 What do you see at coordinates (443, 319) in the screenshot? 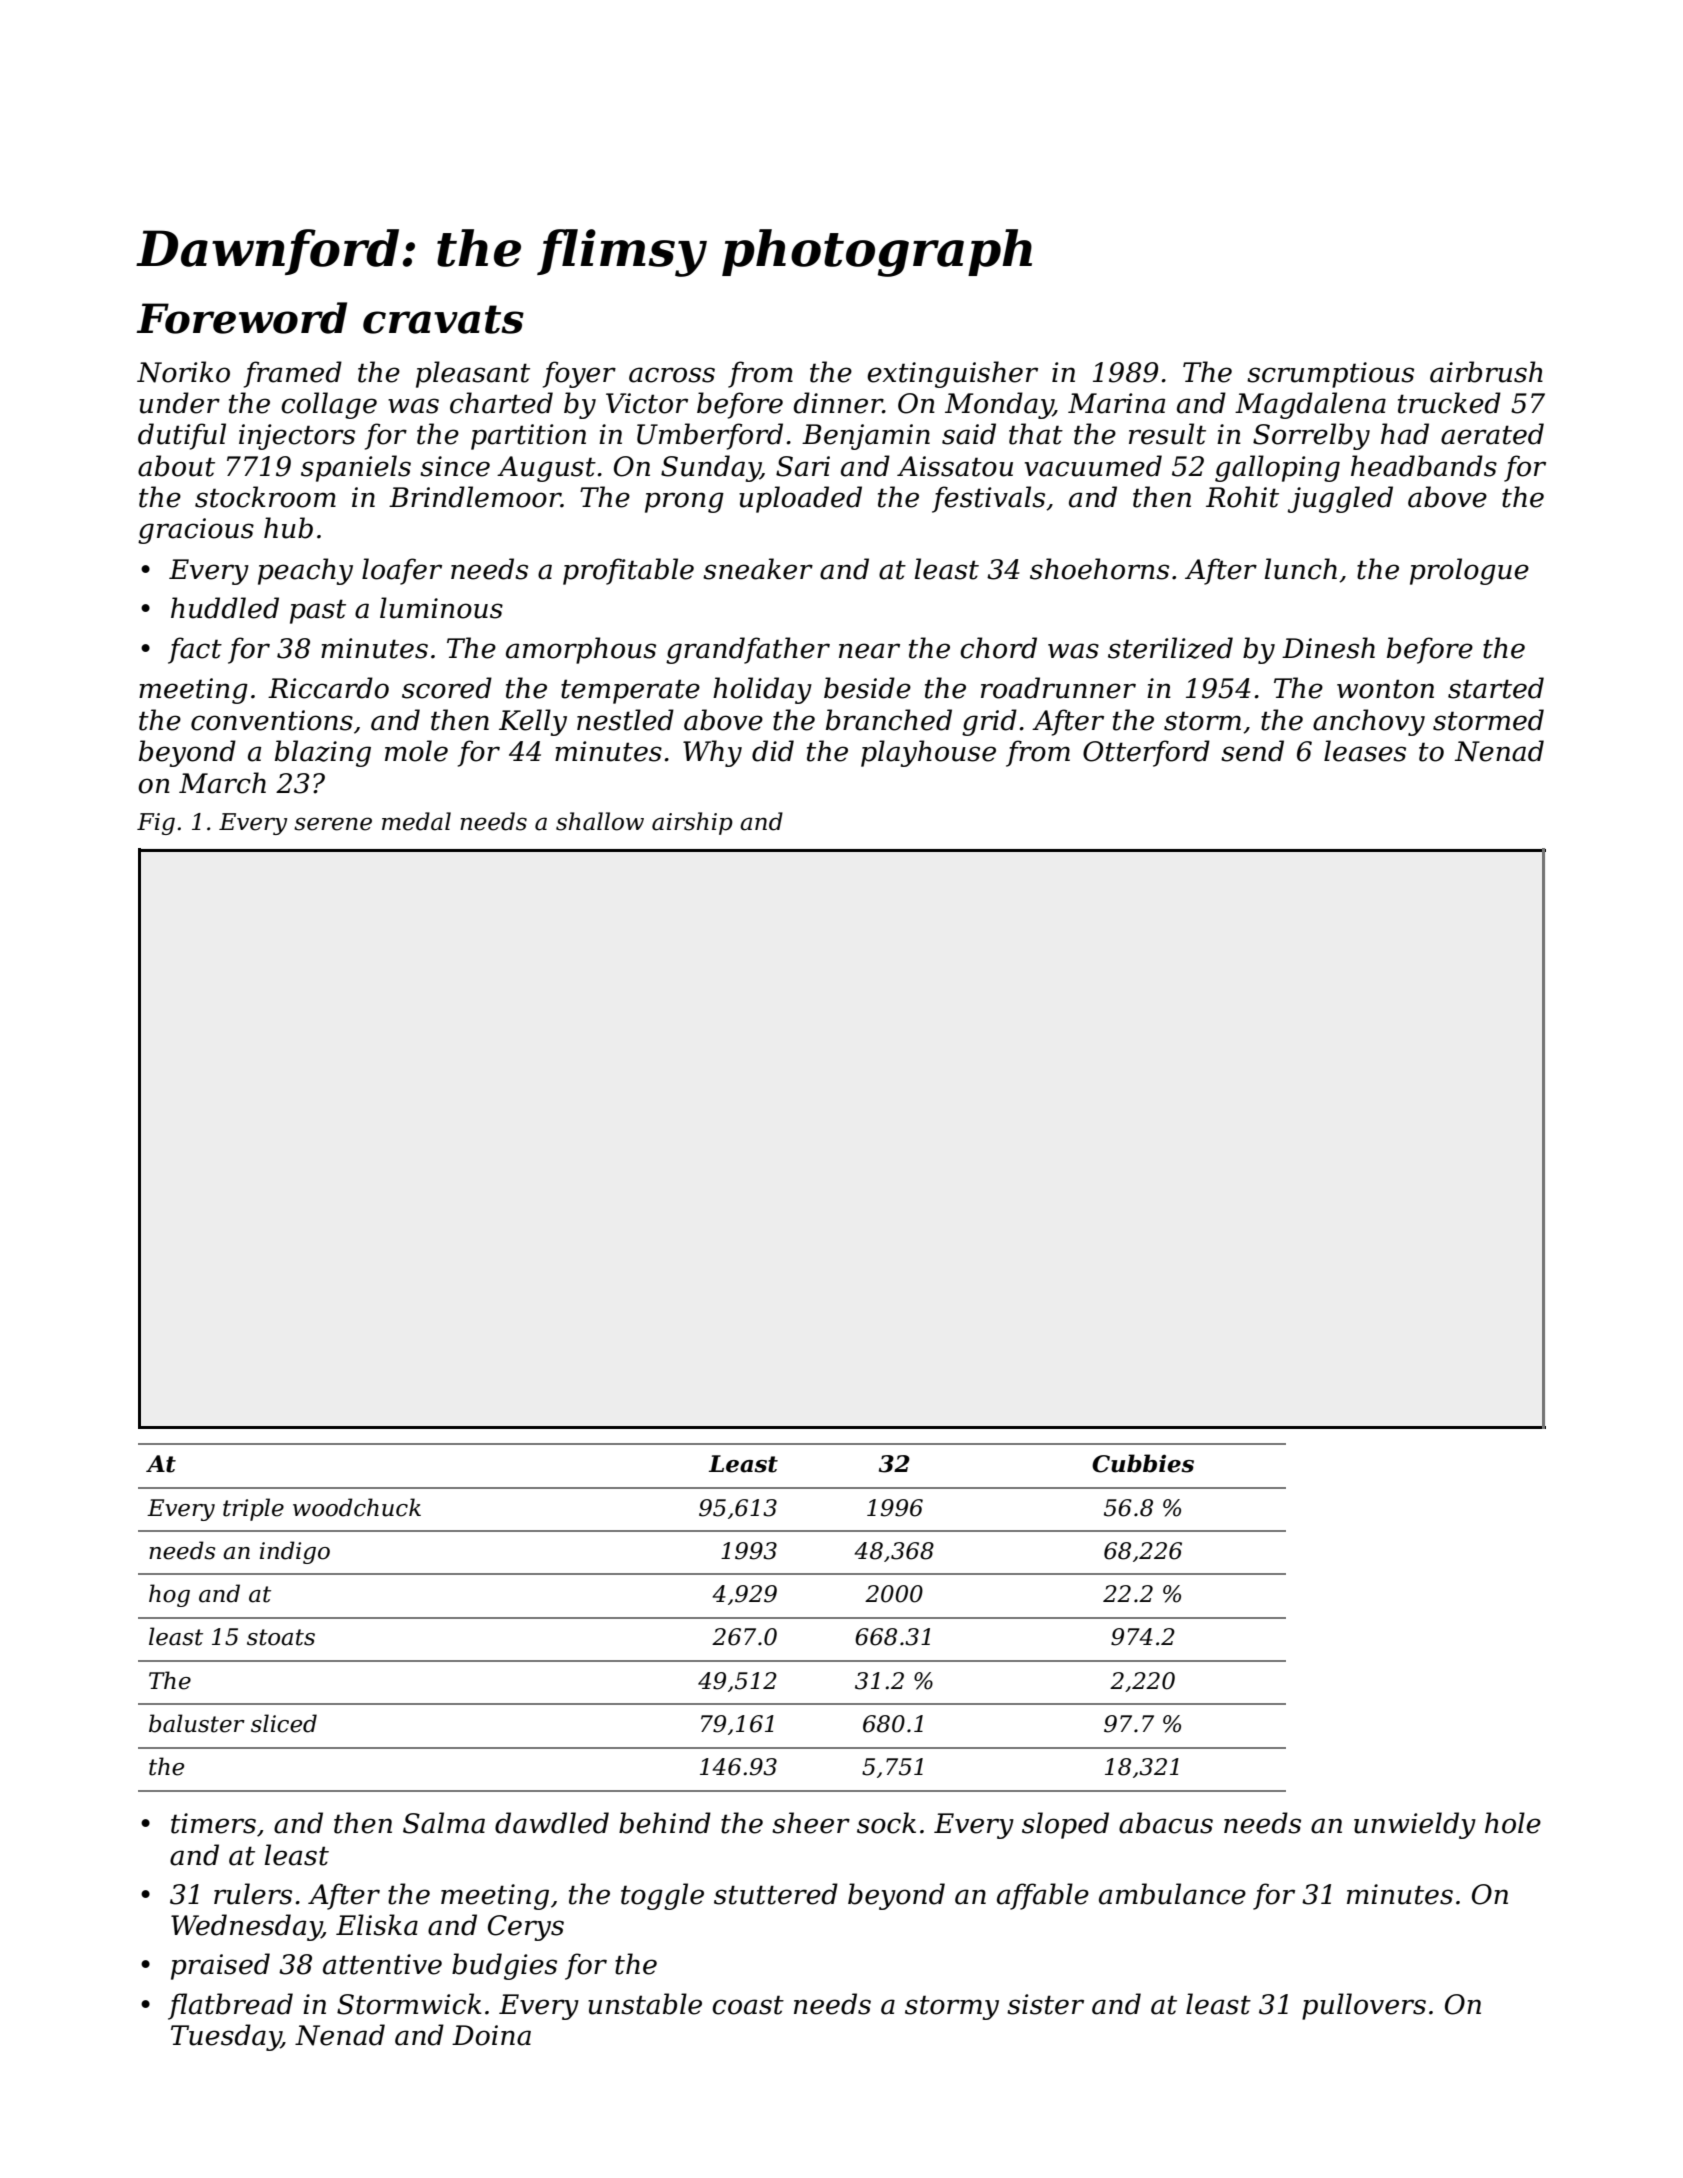
I see `cravats` at bounding box center [443, 319].
